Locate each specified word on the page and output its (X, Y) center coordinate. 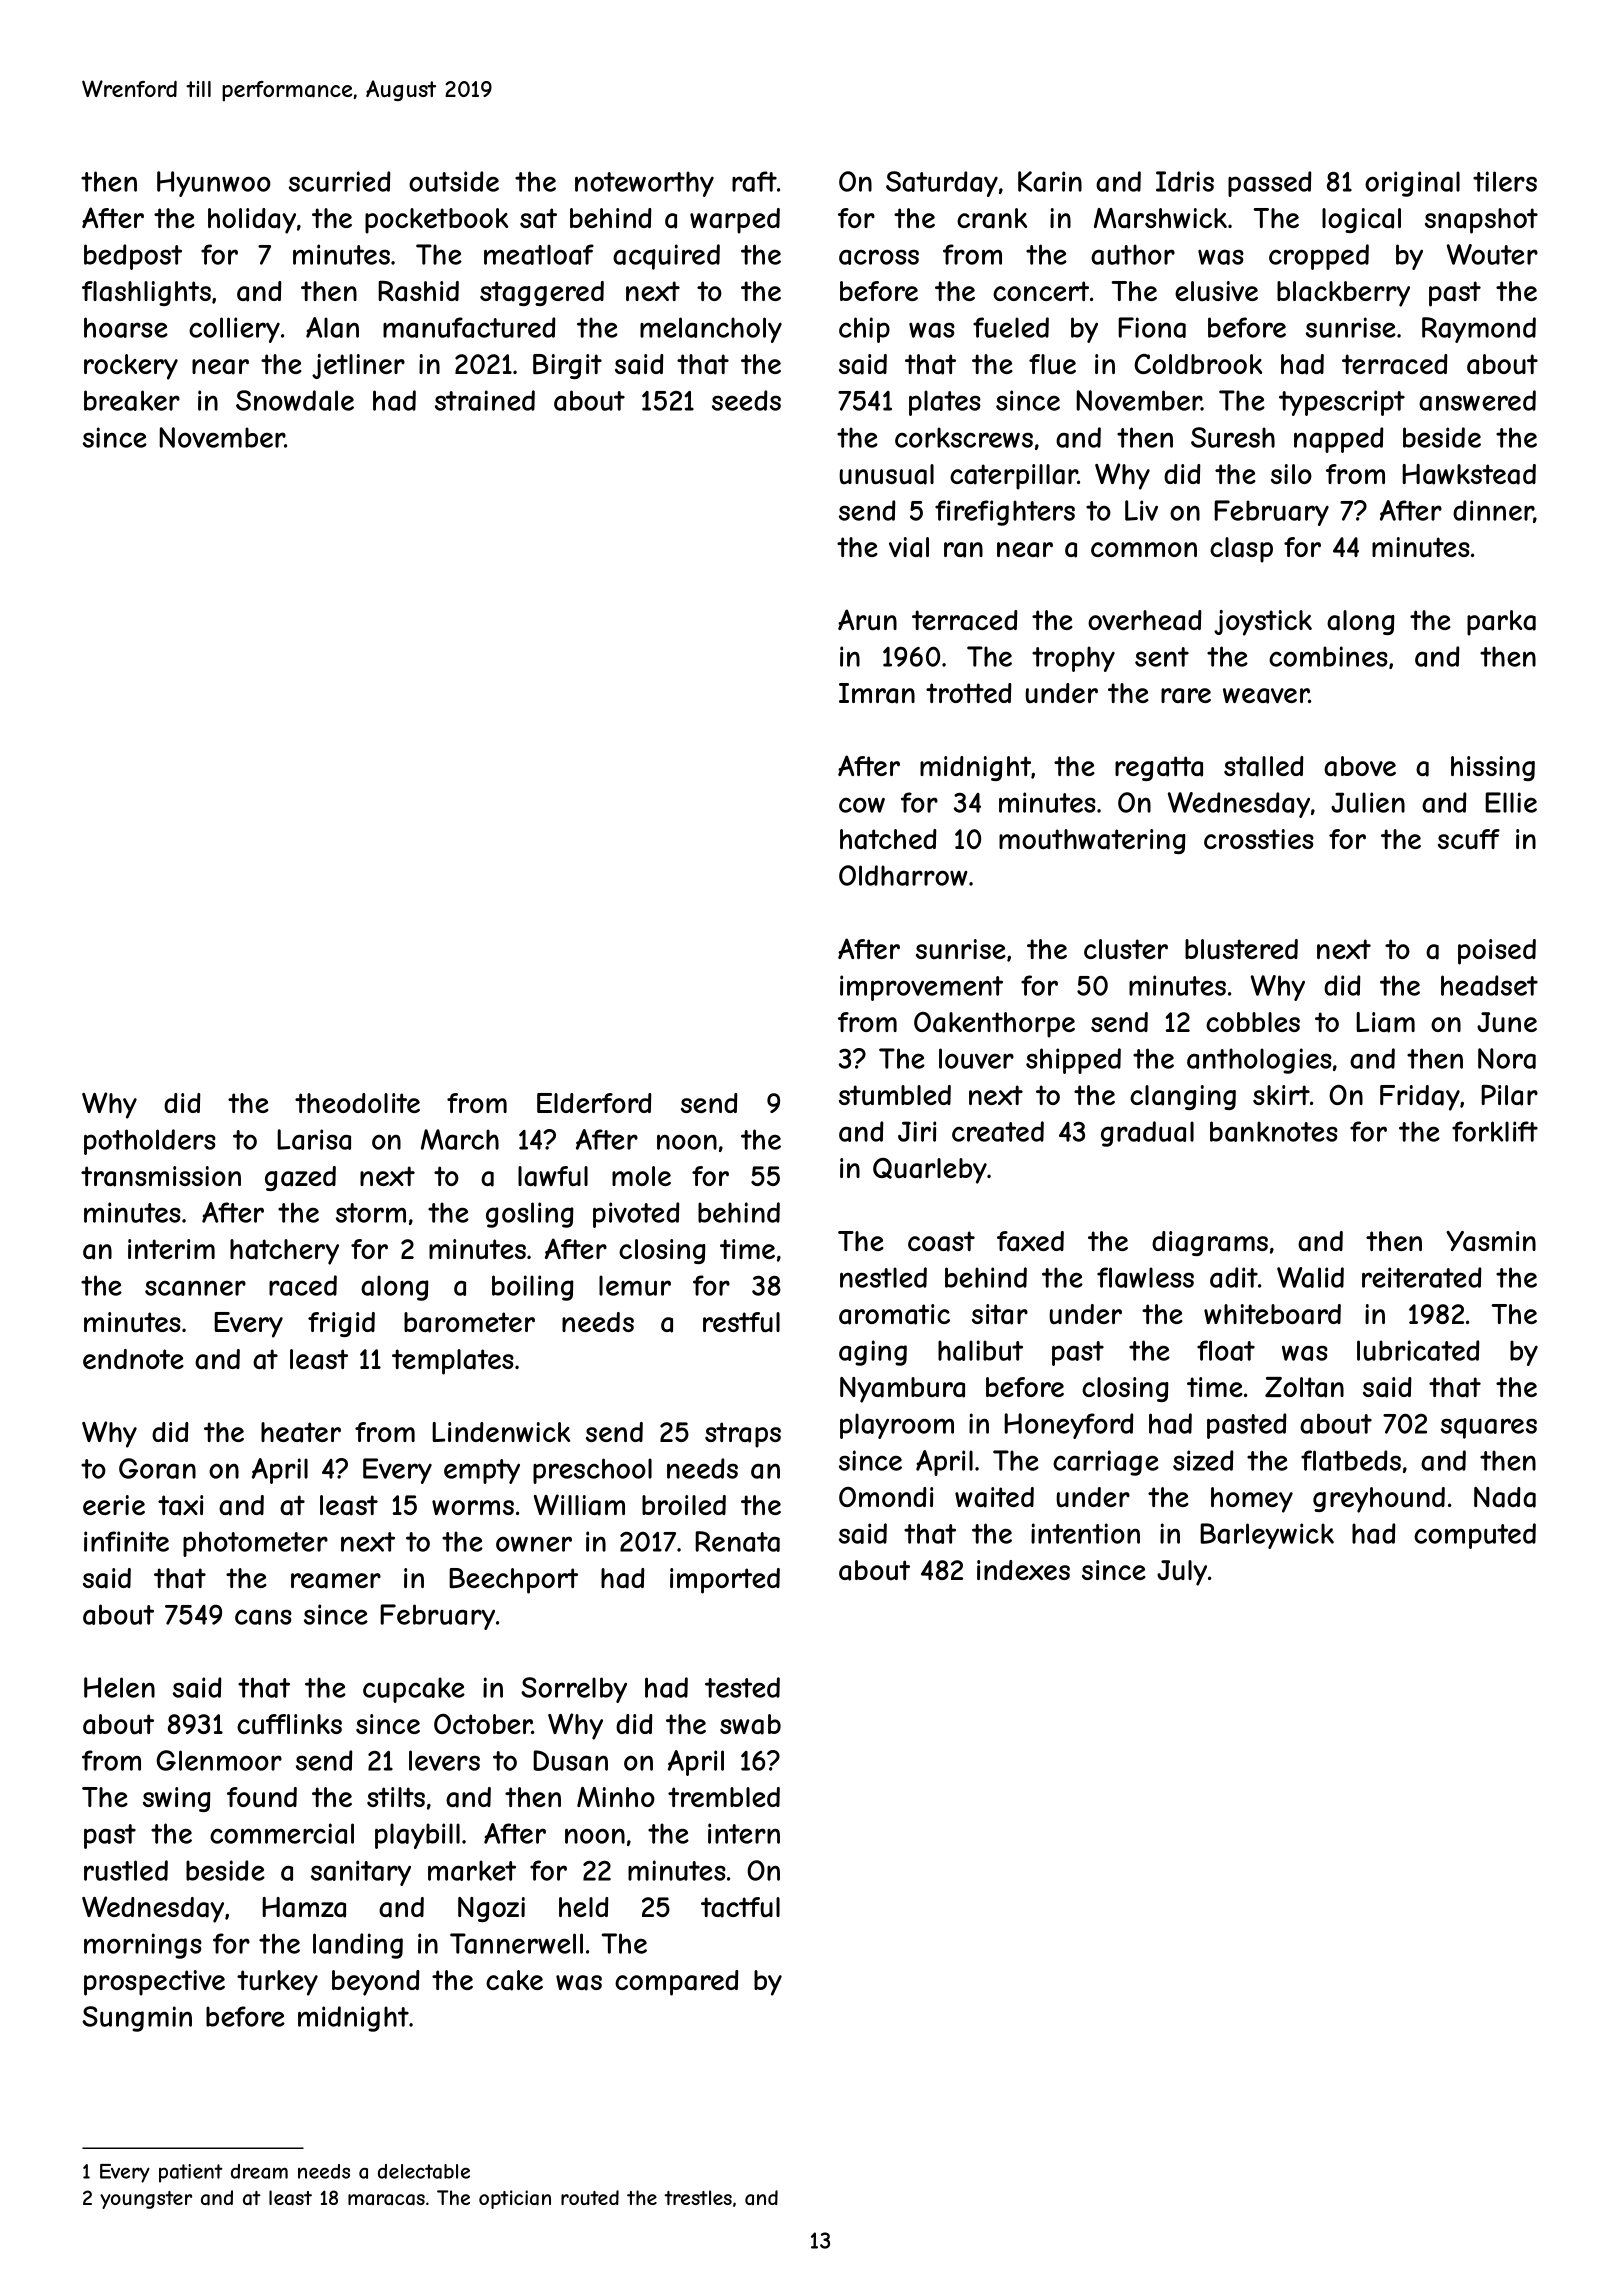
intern (744, 1833)
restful (741, 1322)
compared (677, 1983)
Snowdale (295, 400)
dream (259, 2171)
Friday (1420, 1098)
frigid (341, 1324)
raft (754, 181)
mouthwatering (1092, 841)
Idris (1185, 181)
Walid (1310, 1277)
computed (1475, 1536)
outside (454, 181)
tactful (740, 1907)
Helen (119, 1687)
